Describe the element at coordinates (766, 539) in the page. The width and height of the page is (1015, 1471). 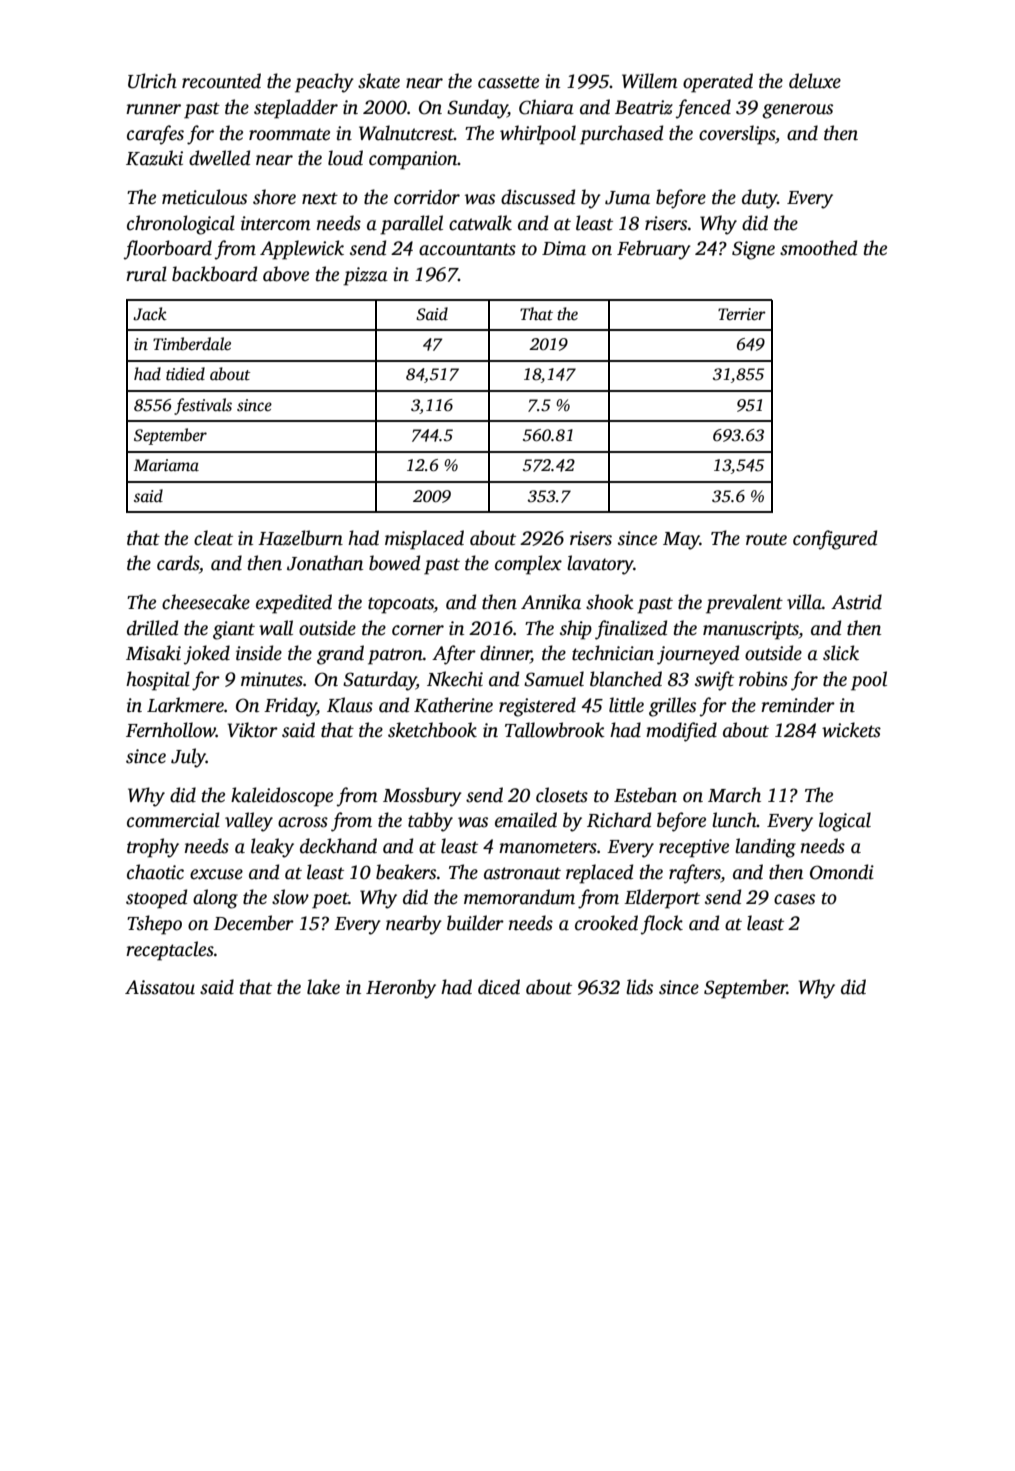
I see `route` at that location.
